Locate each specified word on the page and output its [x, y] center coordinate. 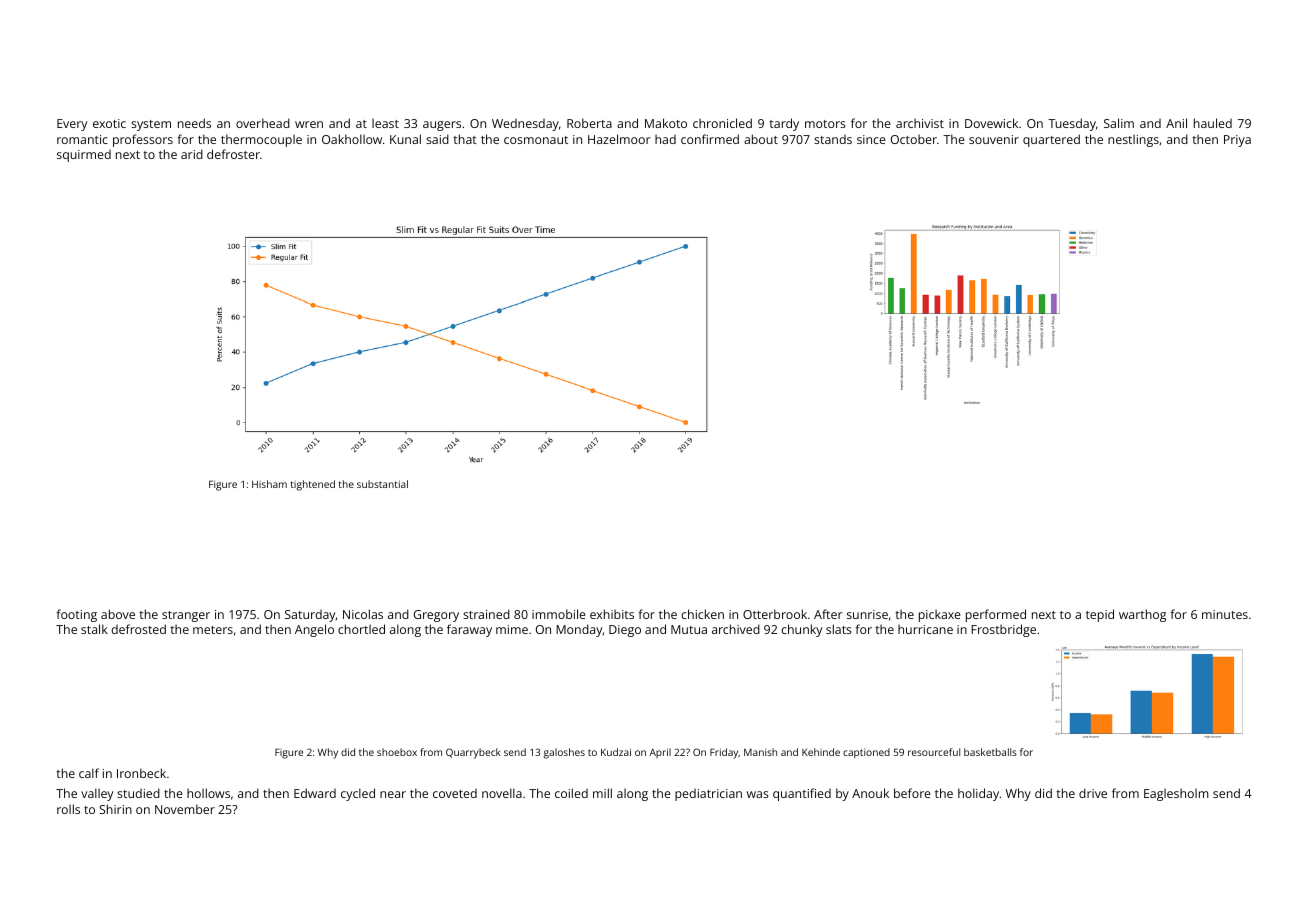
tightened [313, 485]
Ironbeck [141, 773]
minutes [1225, 614]
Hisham [269, 484]
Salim [1119, 123]
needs [194, 123]
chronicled [722, 123]
